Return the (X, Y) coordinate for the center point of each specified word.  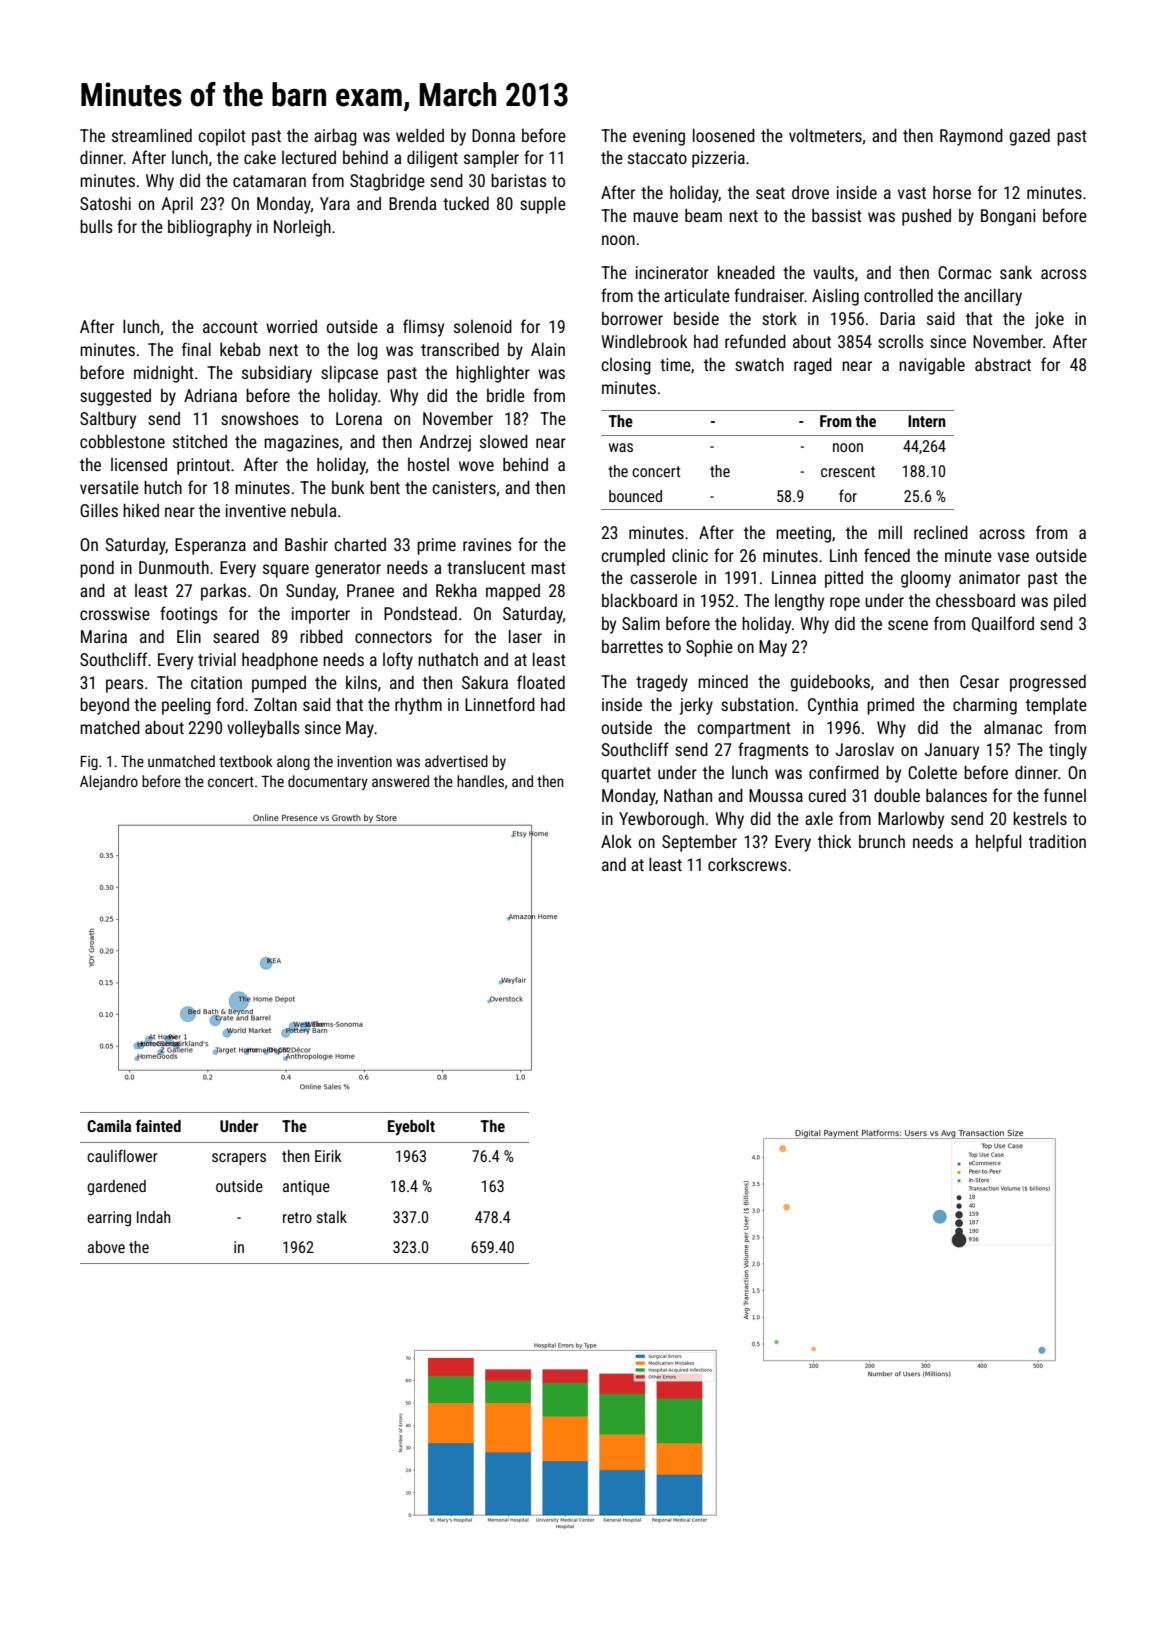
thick (835, 841)
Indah (153, 1217)
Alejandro (109, 782)
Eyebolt (411, 1128)
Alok (616, 841)
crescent (848, 471)
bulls (96, 226)
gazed (1029, 137)
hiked (141, 510)
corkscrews (747, 864)
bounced (635, 496)
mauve (655, 217)
